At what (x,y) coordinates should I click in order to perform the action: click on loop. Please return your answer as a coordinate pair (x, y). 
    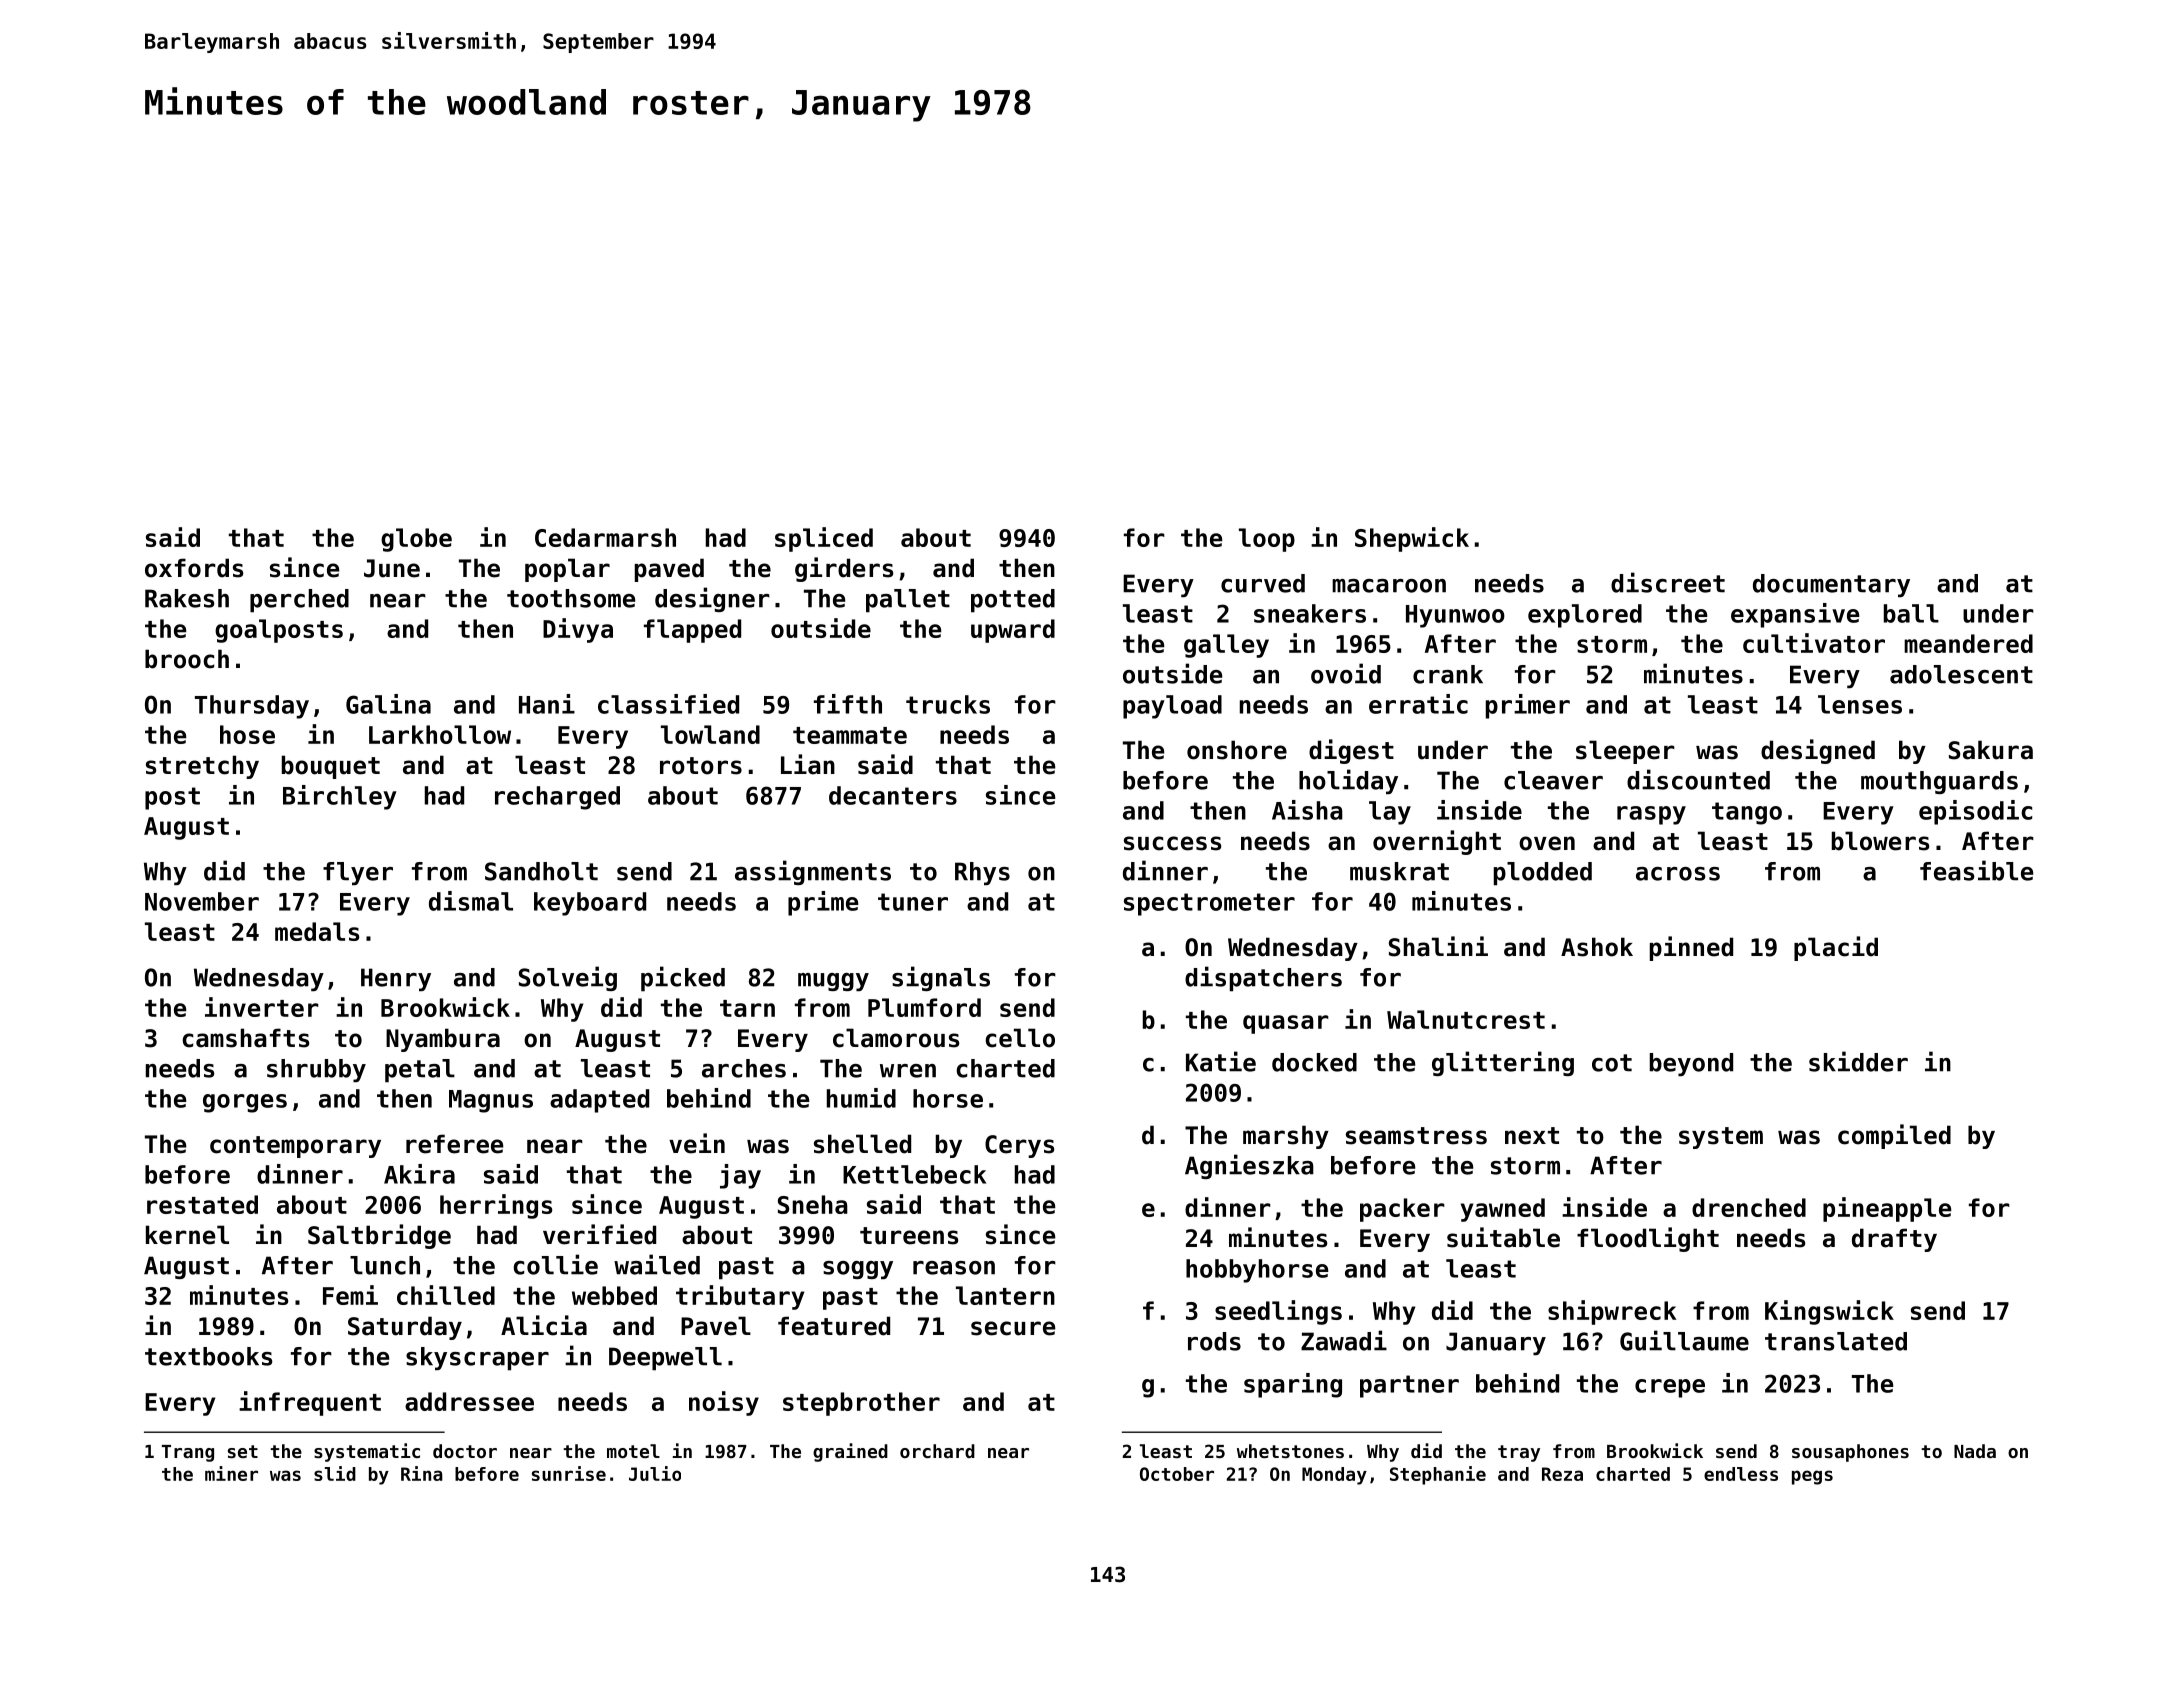
    Looking at the image, I should click on (1267, 540).
